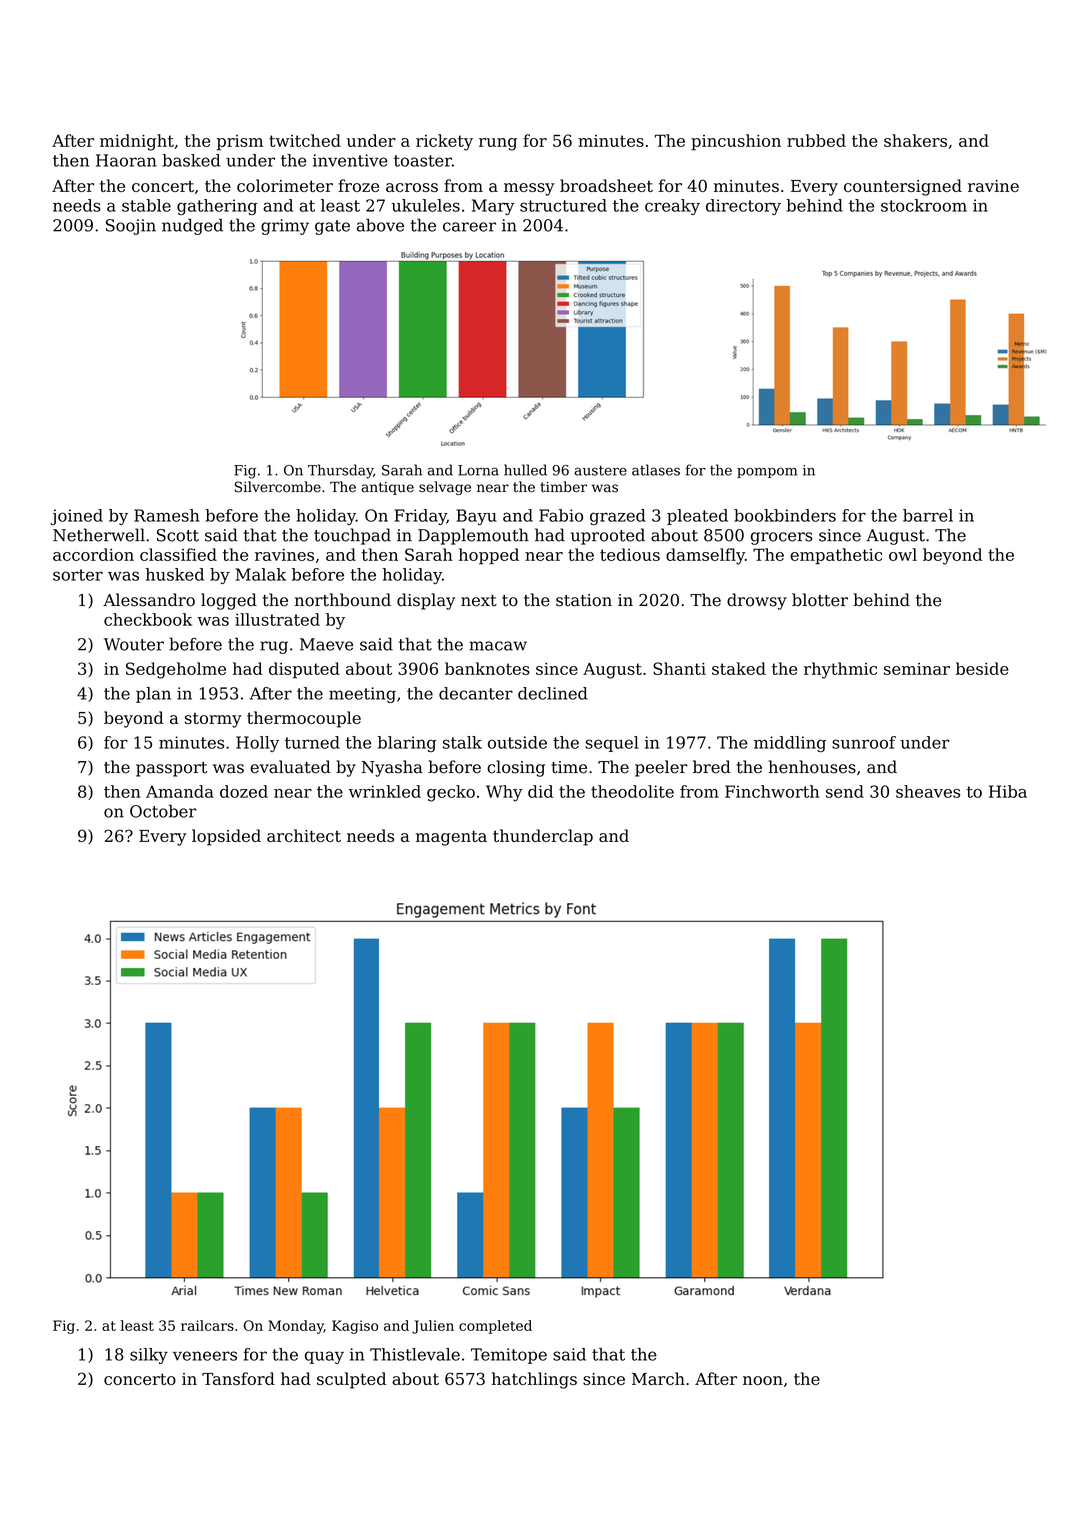 The height and width of the screenshot is (1532, 1083). Describe the element at coordinates (982, 668) in the screenshot. I see `beside` at that location.
